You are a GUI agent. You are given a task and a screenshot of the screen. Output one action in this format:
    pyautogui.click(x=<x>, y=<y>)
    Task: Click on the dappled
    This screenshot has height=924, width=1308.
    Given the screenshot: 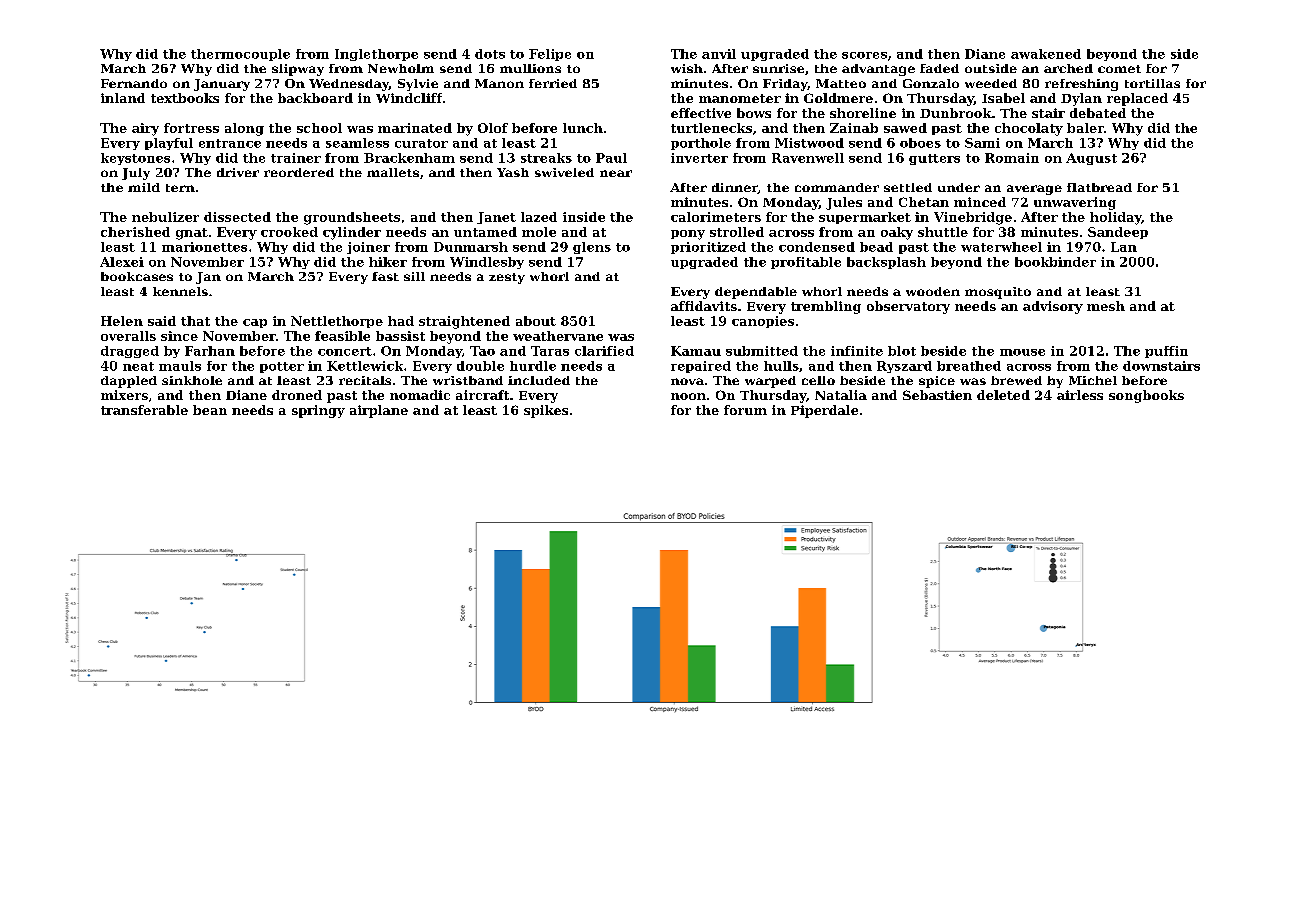 What is the action you would take?
    pyautogui.click(x=129, y=382)
